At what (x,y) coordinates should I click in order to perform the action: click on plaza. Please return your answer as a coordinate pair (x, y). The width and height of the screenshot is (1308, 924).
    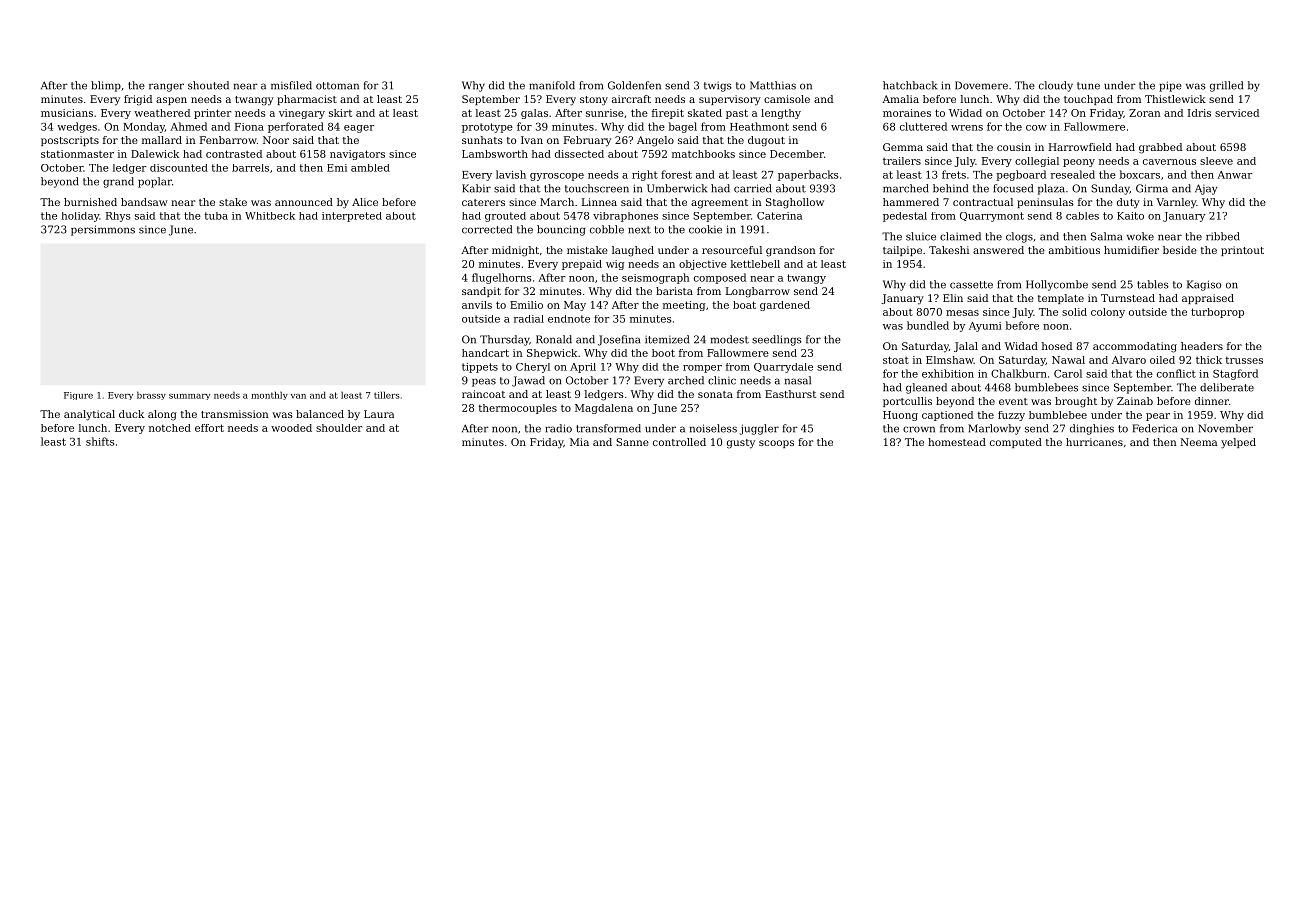
    Looking at the image, I should click on (1051, 189).
